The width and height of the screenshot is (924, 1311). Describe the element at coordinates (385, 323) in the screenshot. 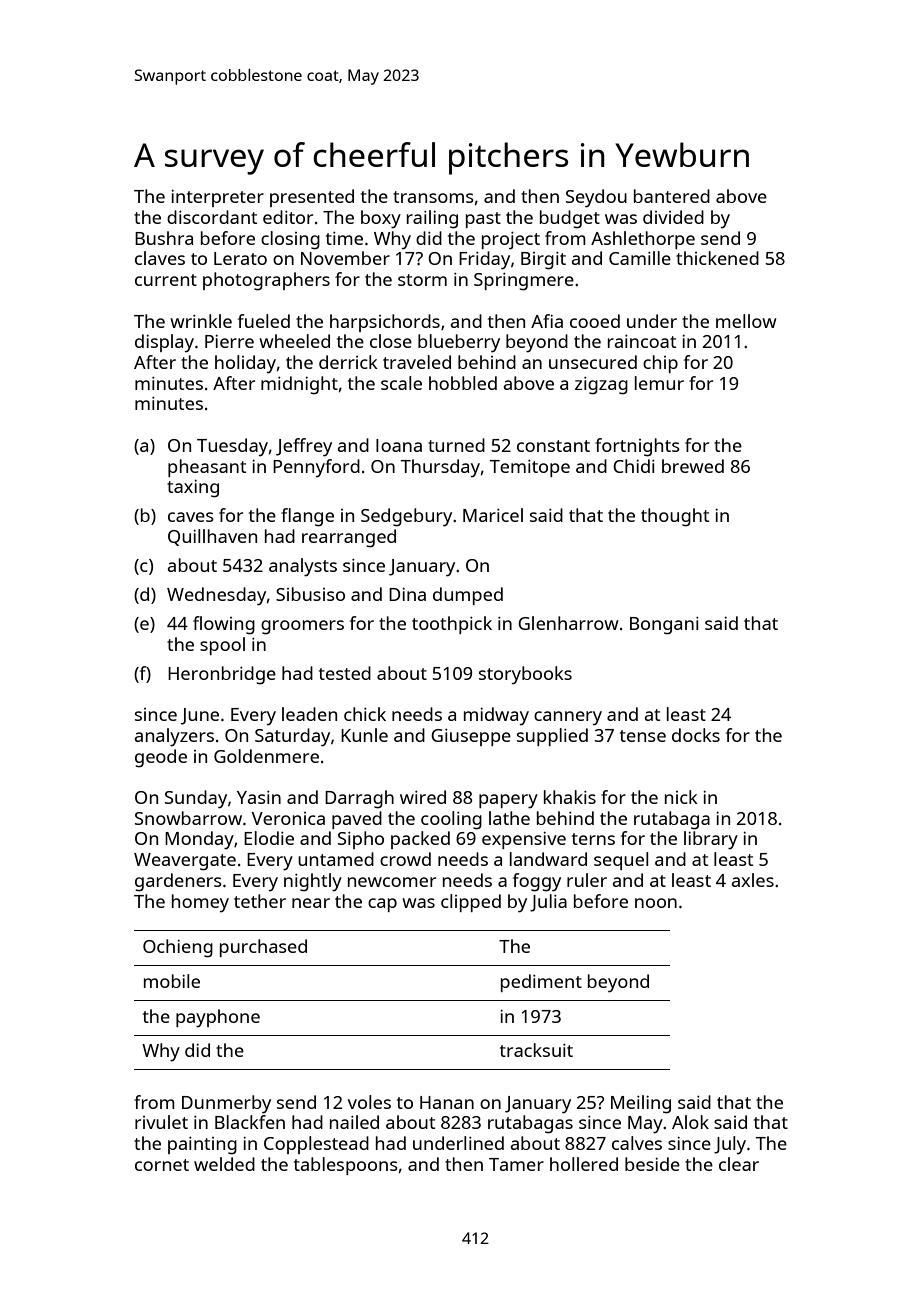

I see `harpsichords` at that location.
